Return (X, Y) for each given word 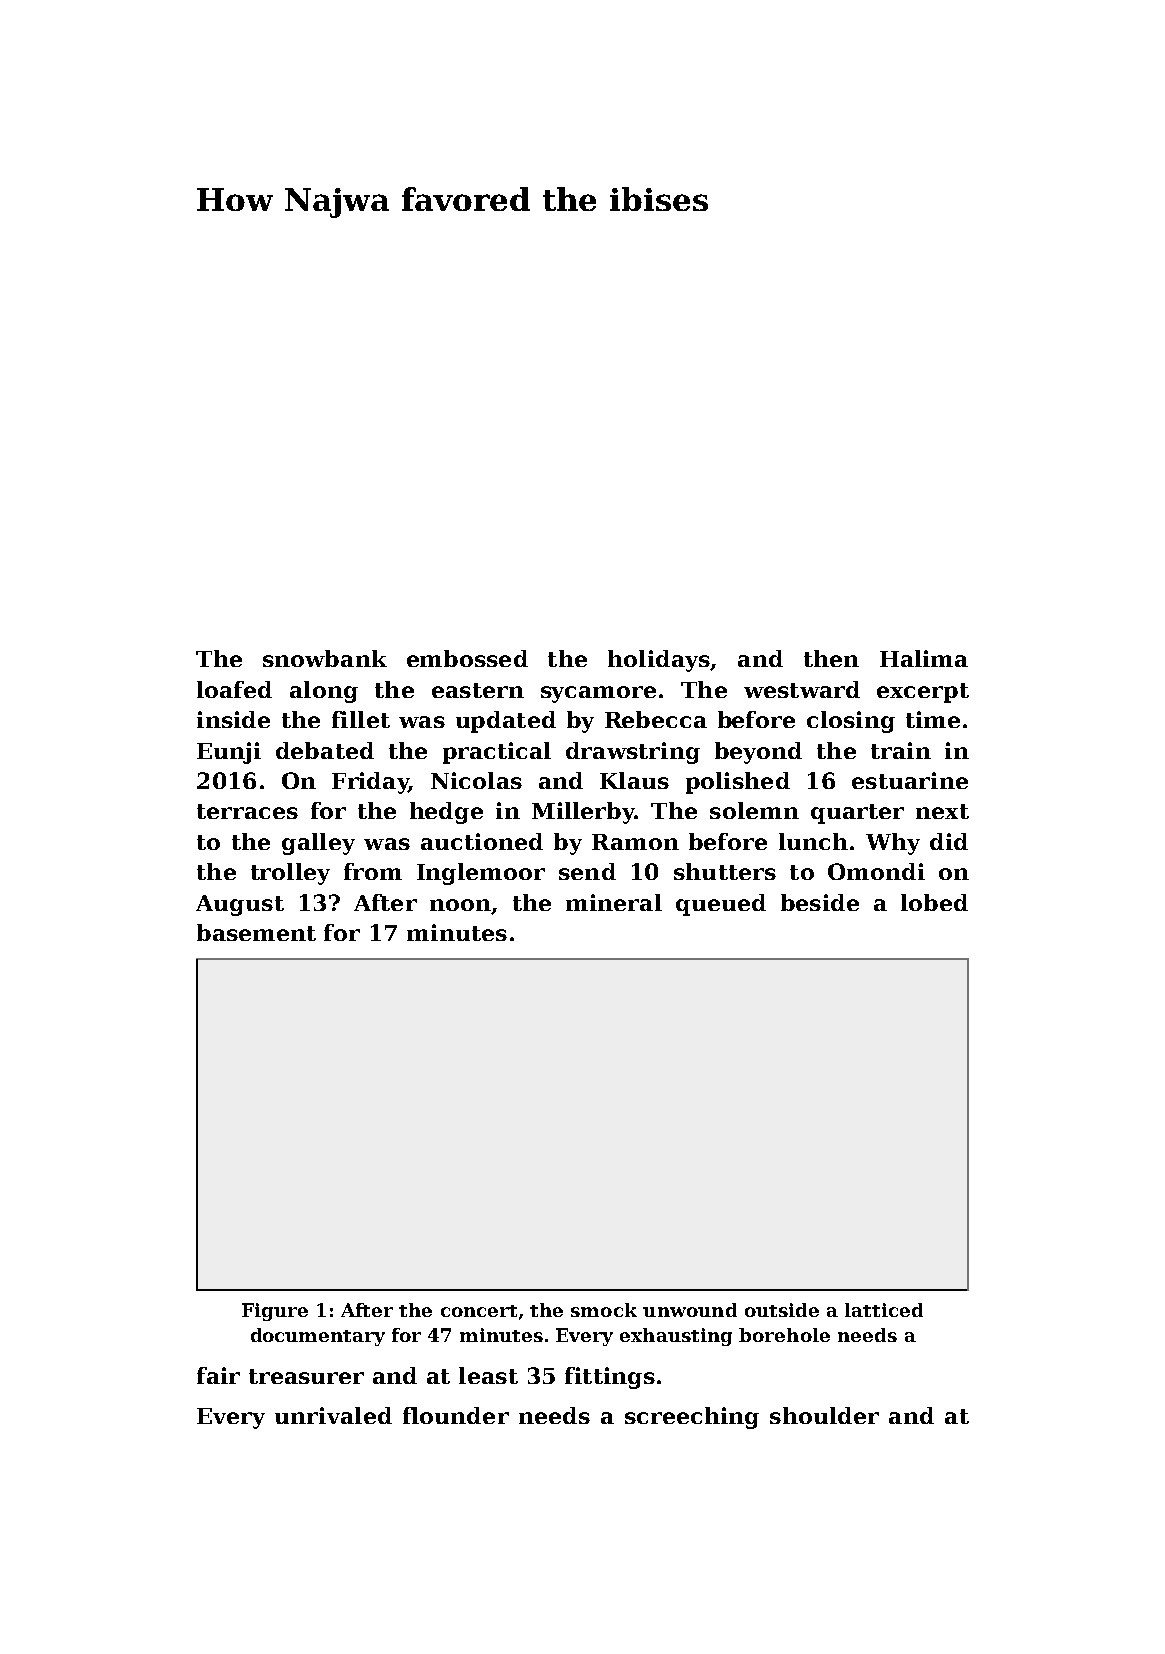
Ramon (635, 842)
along (324, 692)
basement (256, 932)
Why (893, 844)
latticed (884, 1310)
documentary (318, 1337)
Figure (275, 1312)
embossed (467, 658)
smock (604, 1310)
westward (802, 689)
